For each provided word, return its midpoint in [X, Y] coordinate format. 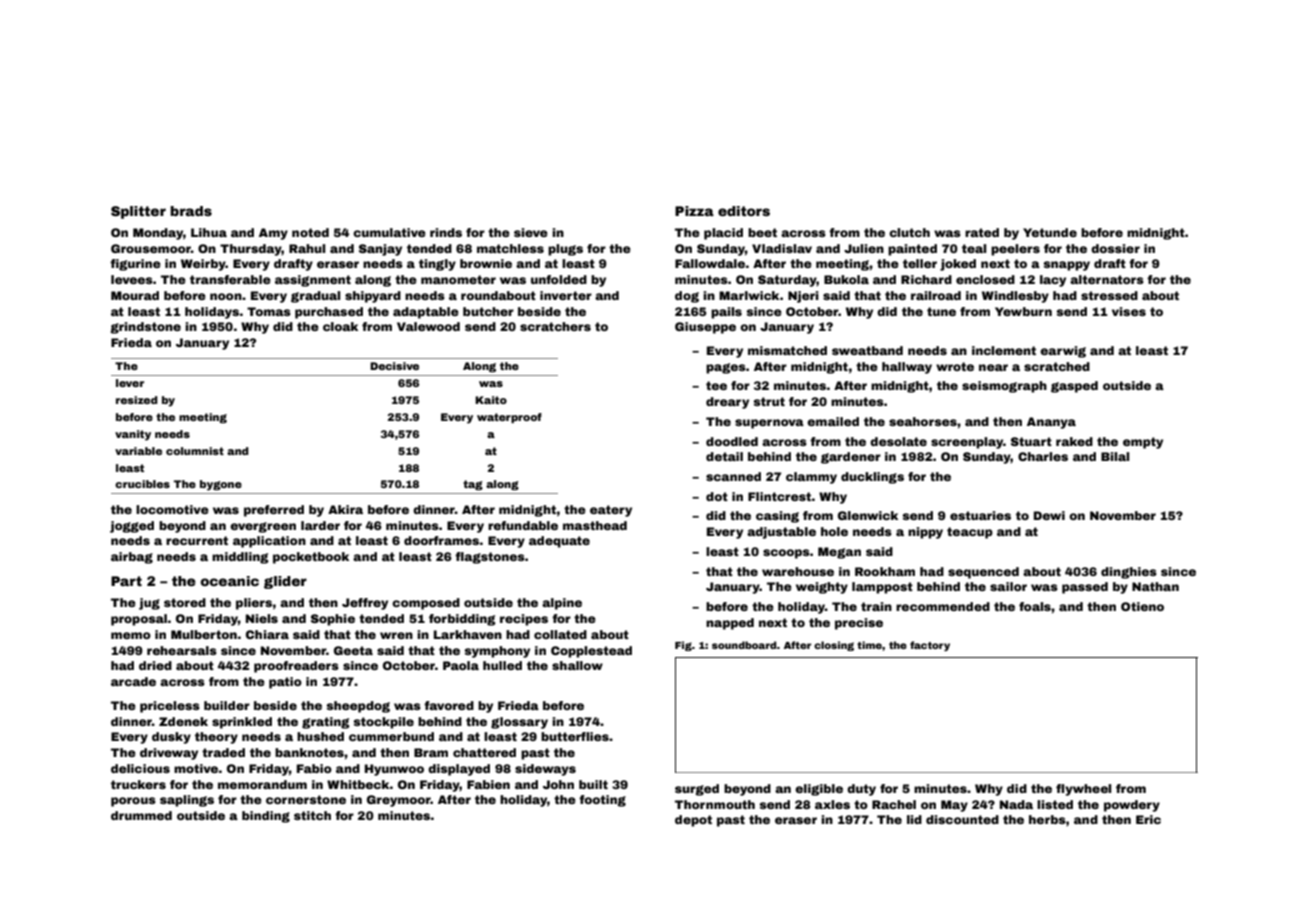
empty [1143, 443]
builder [227, 705]
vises [1129, 311]
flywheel [1083, 790]
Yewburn [1023, 311]
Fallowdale [710, 263]
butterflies [575, 736]
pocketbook [311, 558]
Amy [273, 234]
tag [473, 485]
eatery [611, 511]
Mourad [135, 295]
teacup [970, 533]
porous [133, 802]
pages [726, 368]
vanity [133, 435]
